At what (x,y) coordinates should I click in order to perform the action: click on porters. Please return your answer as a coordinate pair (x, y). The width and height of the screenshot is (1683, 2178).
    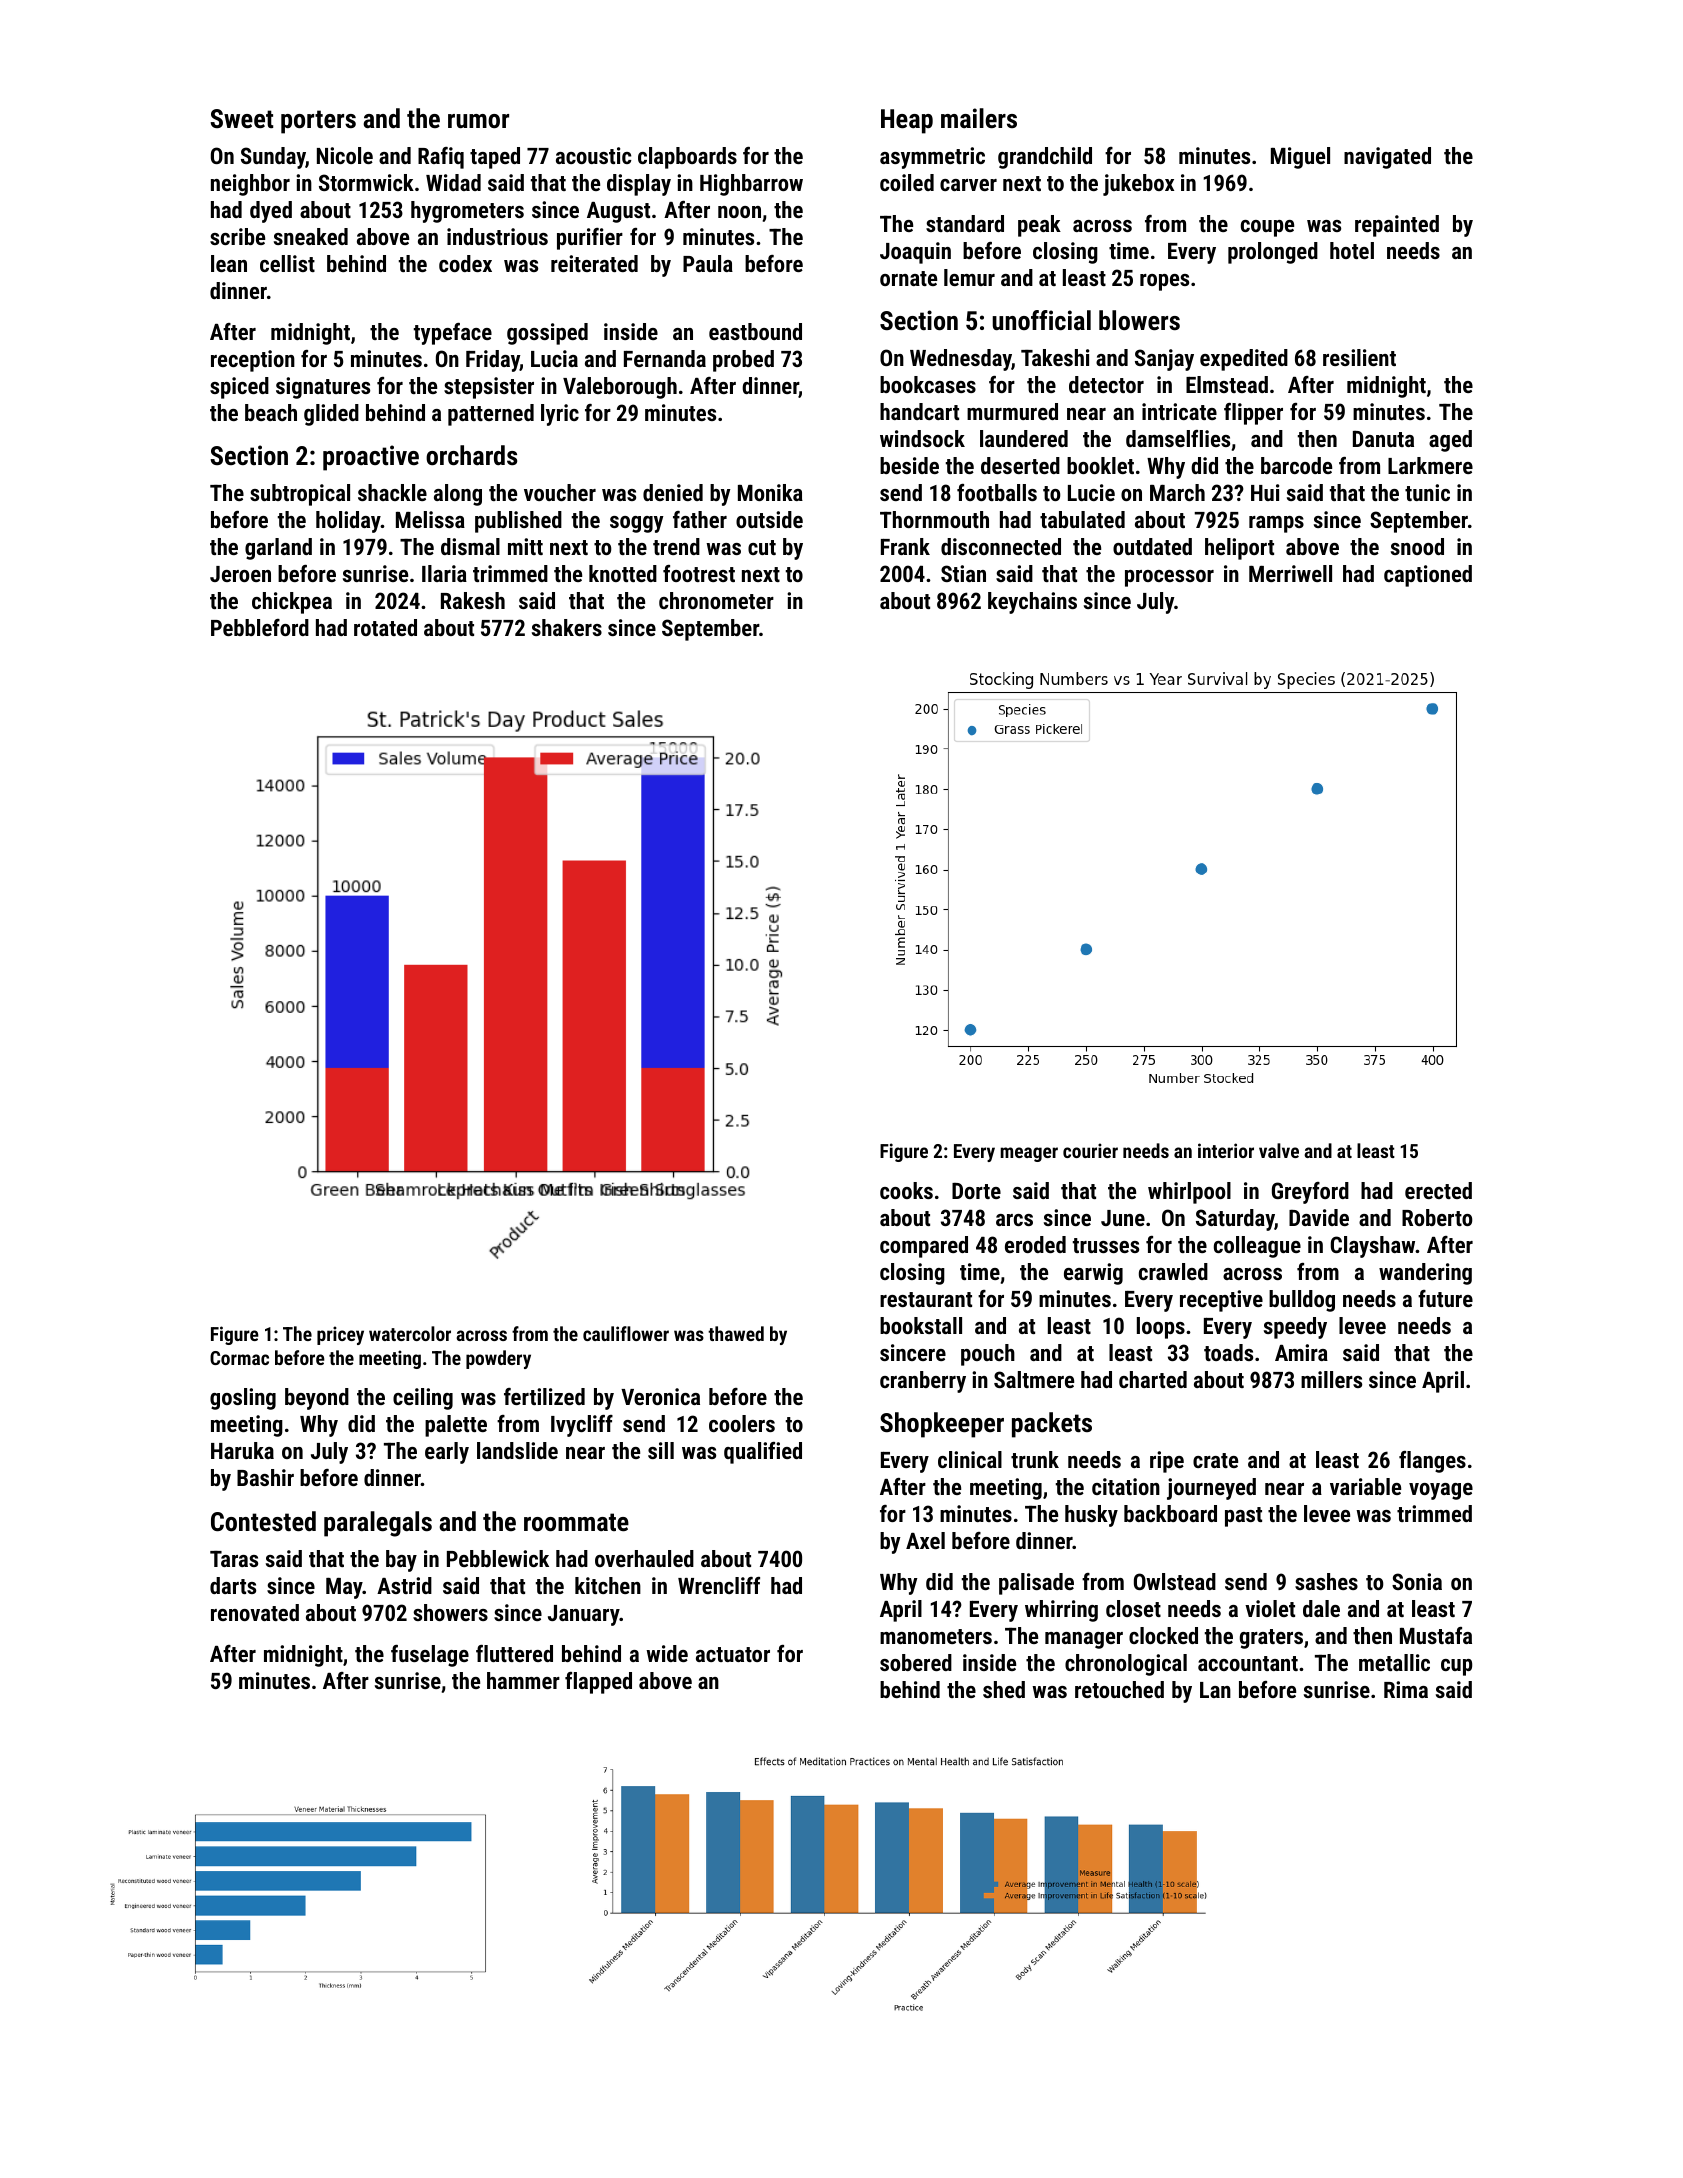
    Looking at the image, I should click on (318, 122).
